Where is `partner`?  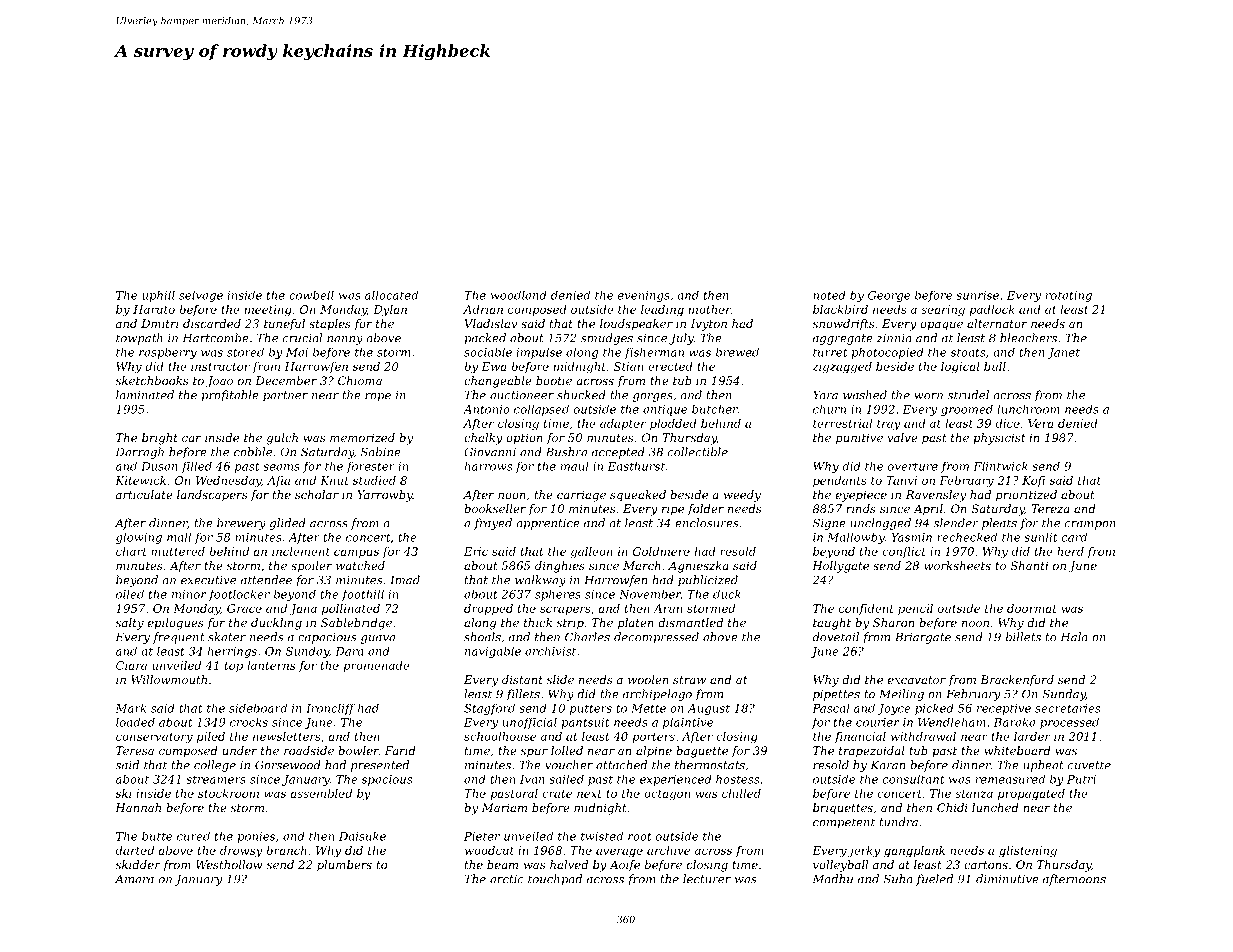 partner is located at coordinates (285, 396).
